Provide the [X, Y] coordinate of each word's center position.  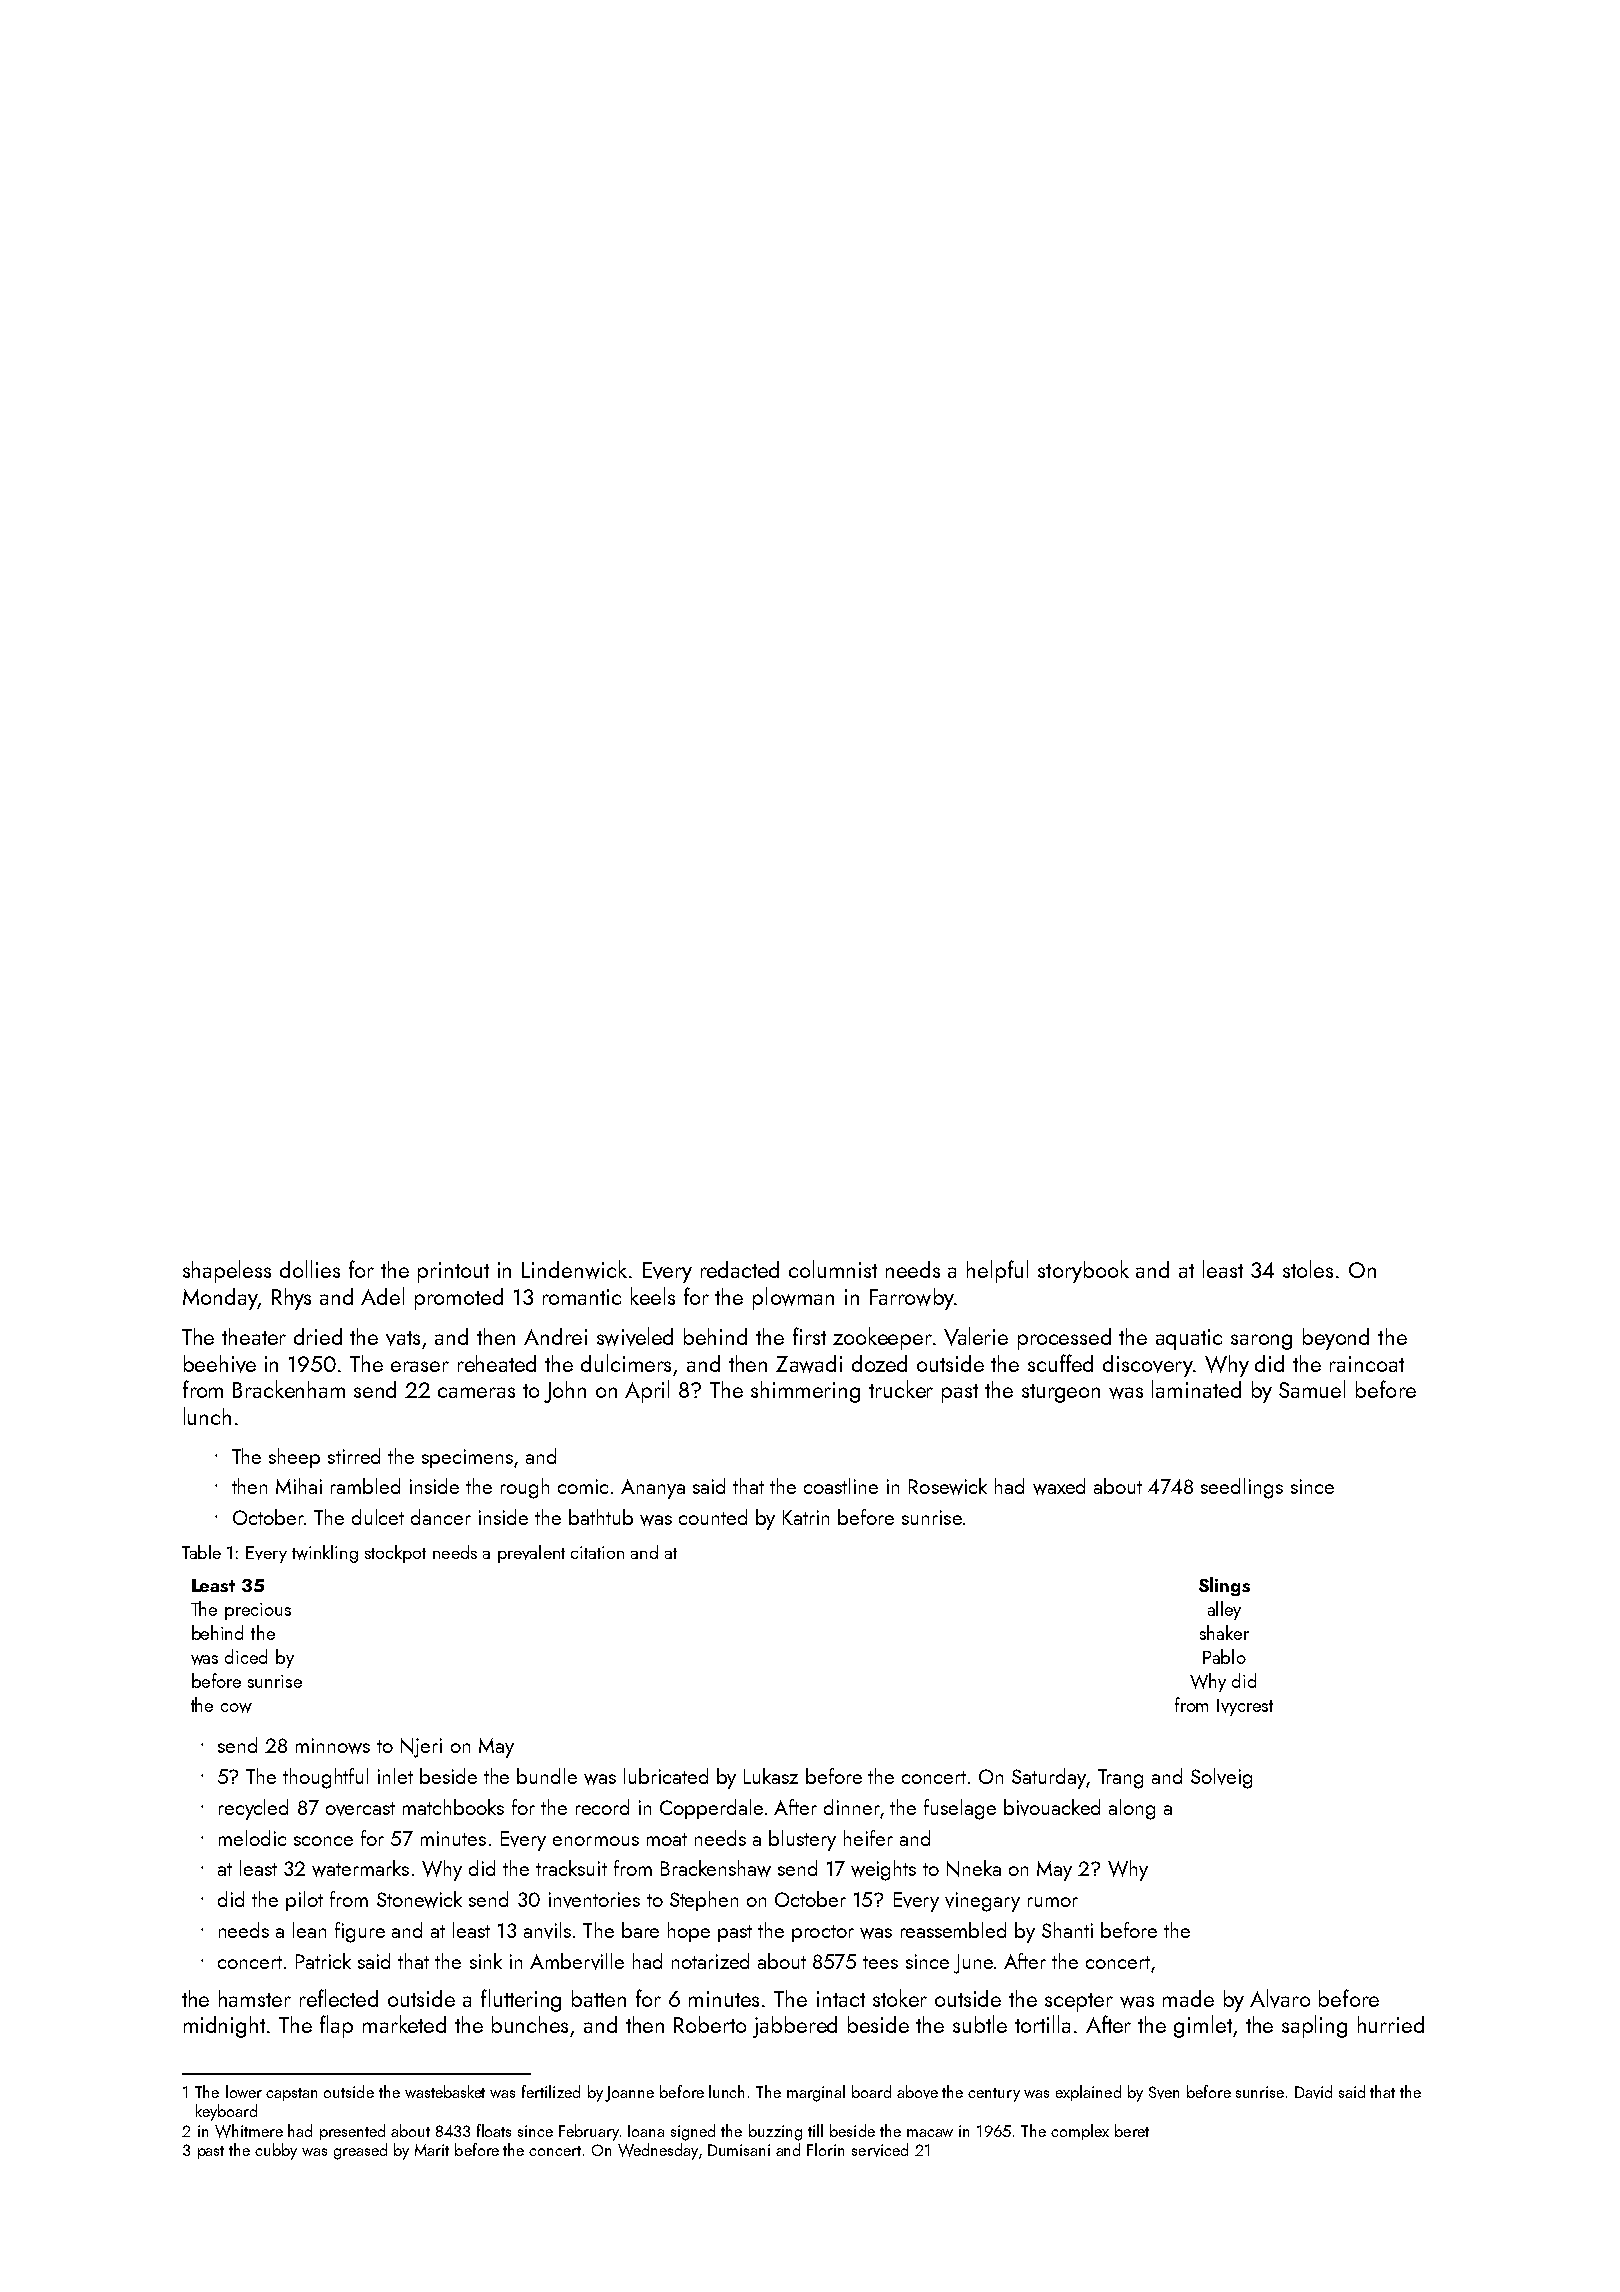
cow [236, 1708]
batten [599, 1998]
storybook [1083, 1271]
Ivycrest [1245, 1707]
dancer [441, 1517]
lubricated [666, 1776]
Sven [1164, 2092]
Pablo [1224, 1656]
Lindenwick [574, 1269]
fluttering [521, 2000]
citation [597, 1552]
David [1313, 2092]
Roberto [710, 2024]
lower [244, 2091]
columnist [833, 1269]
